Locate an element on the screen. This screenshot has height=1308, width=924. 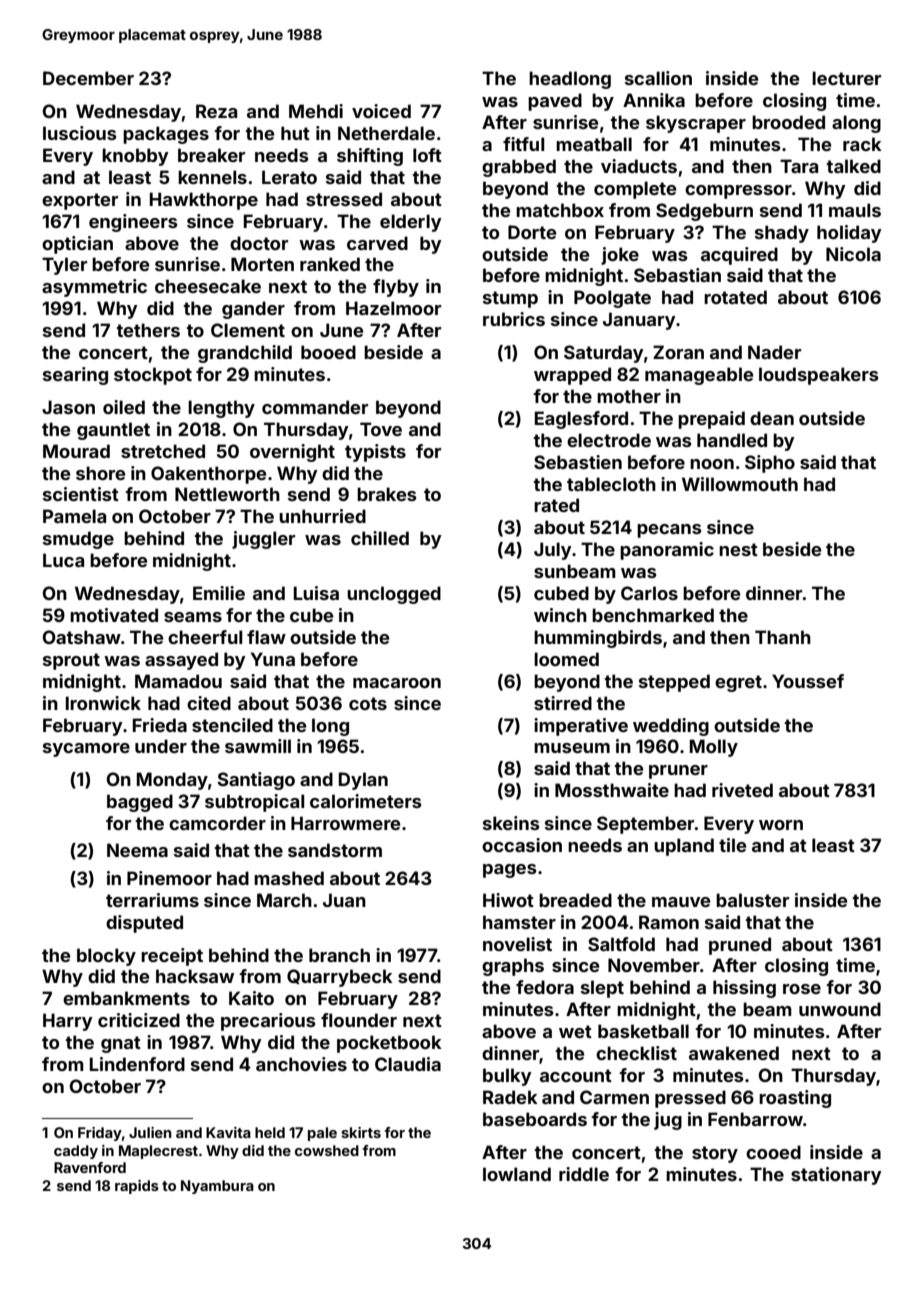
Mehdi is located at coordinates (316, 111).
